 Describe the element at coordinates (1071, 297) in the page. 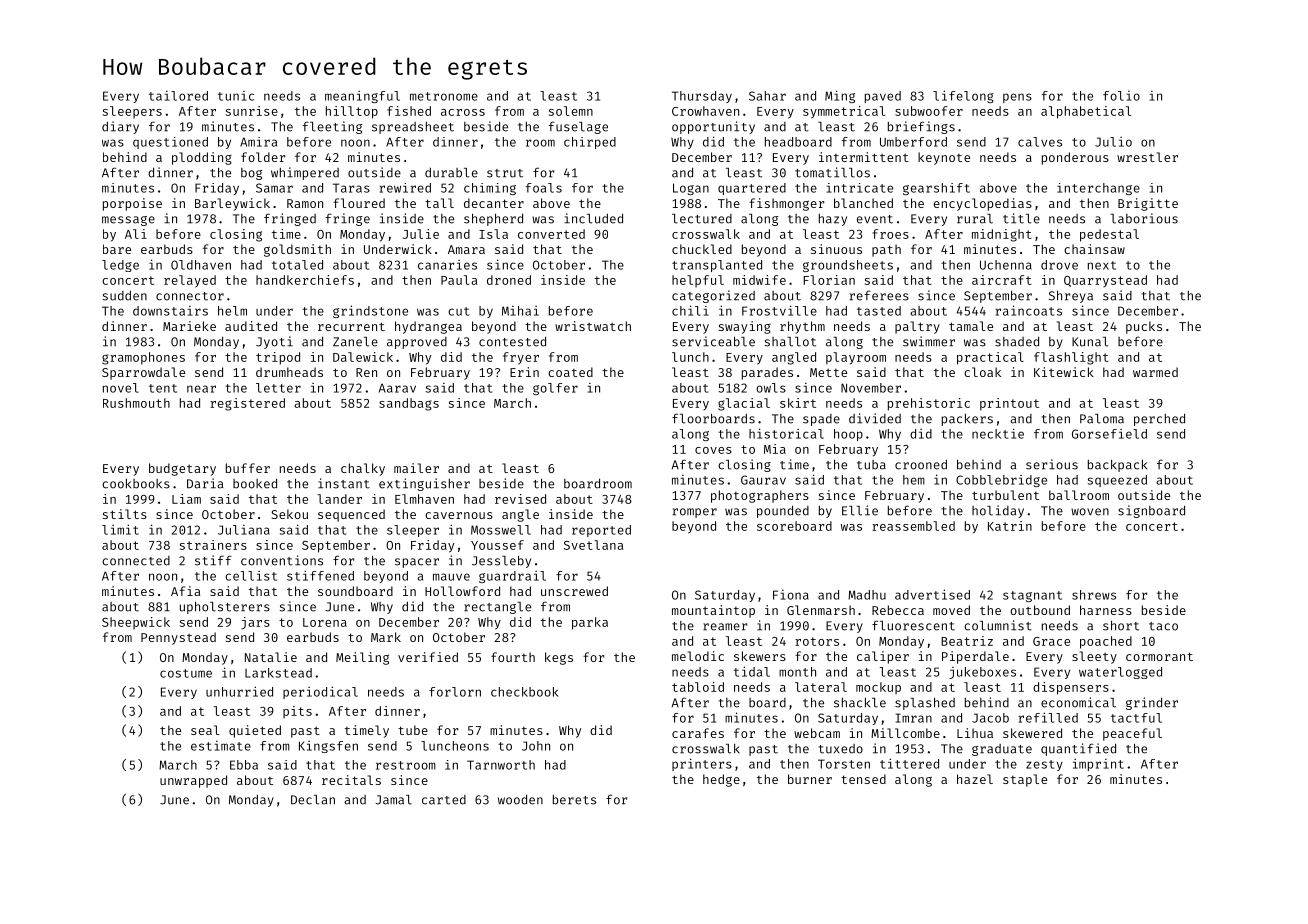

I see `Shreya` at that location.
